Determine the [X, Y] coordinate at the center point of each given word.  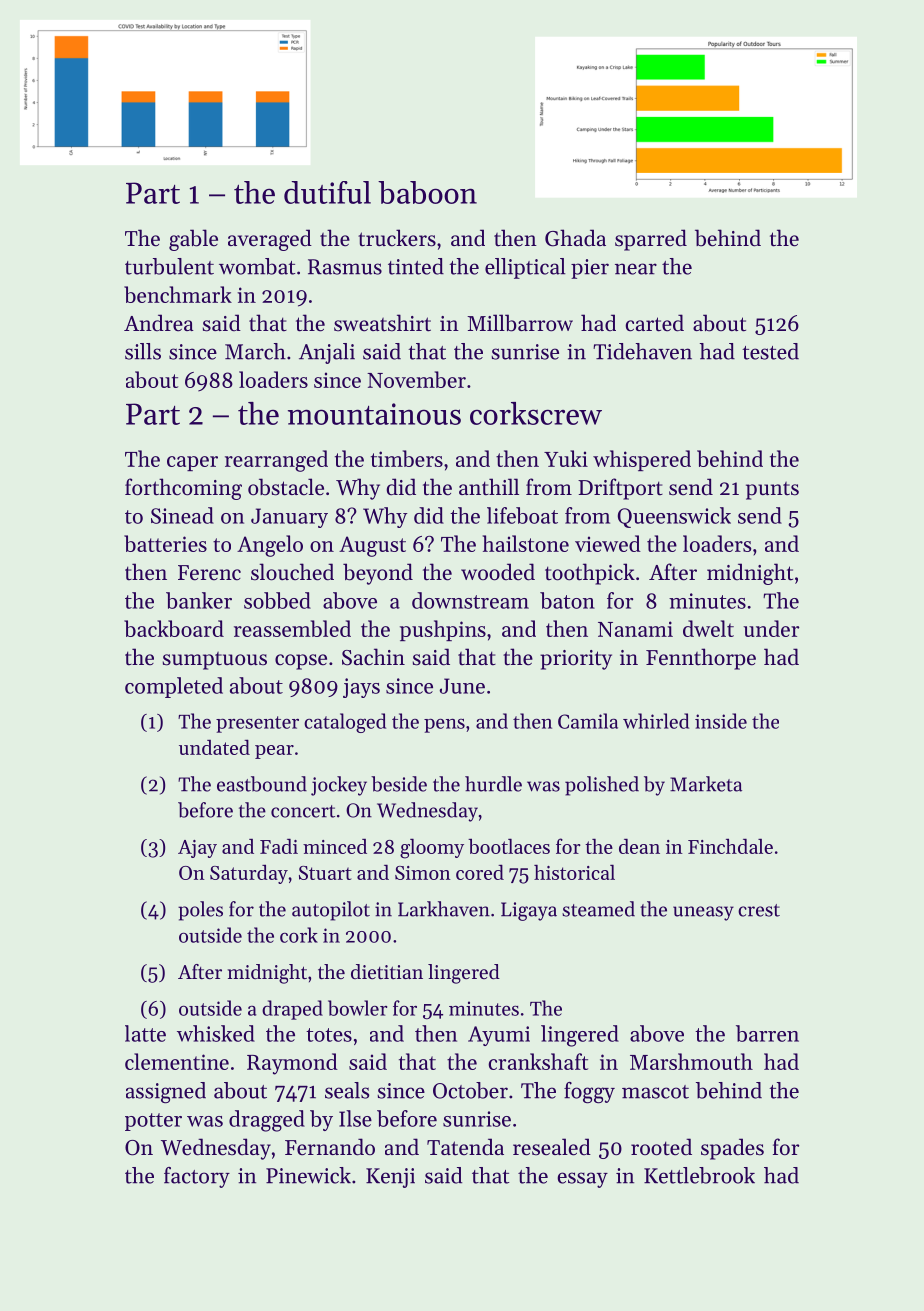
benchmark [178, 294]
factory [197, 1177]
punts [772, 491]
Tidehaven [642, 351]
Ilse [355, 1118]
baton [567, 600]
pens [444, 726]
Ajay [197, 849]
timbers [407, 458]
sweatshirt [382, 323]
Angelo [270, 546]
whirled [656, 721]
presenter [257, 724]
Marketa [706, 784]
